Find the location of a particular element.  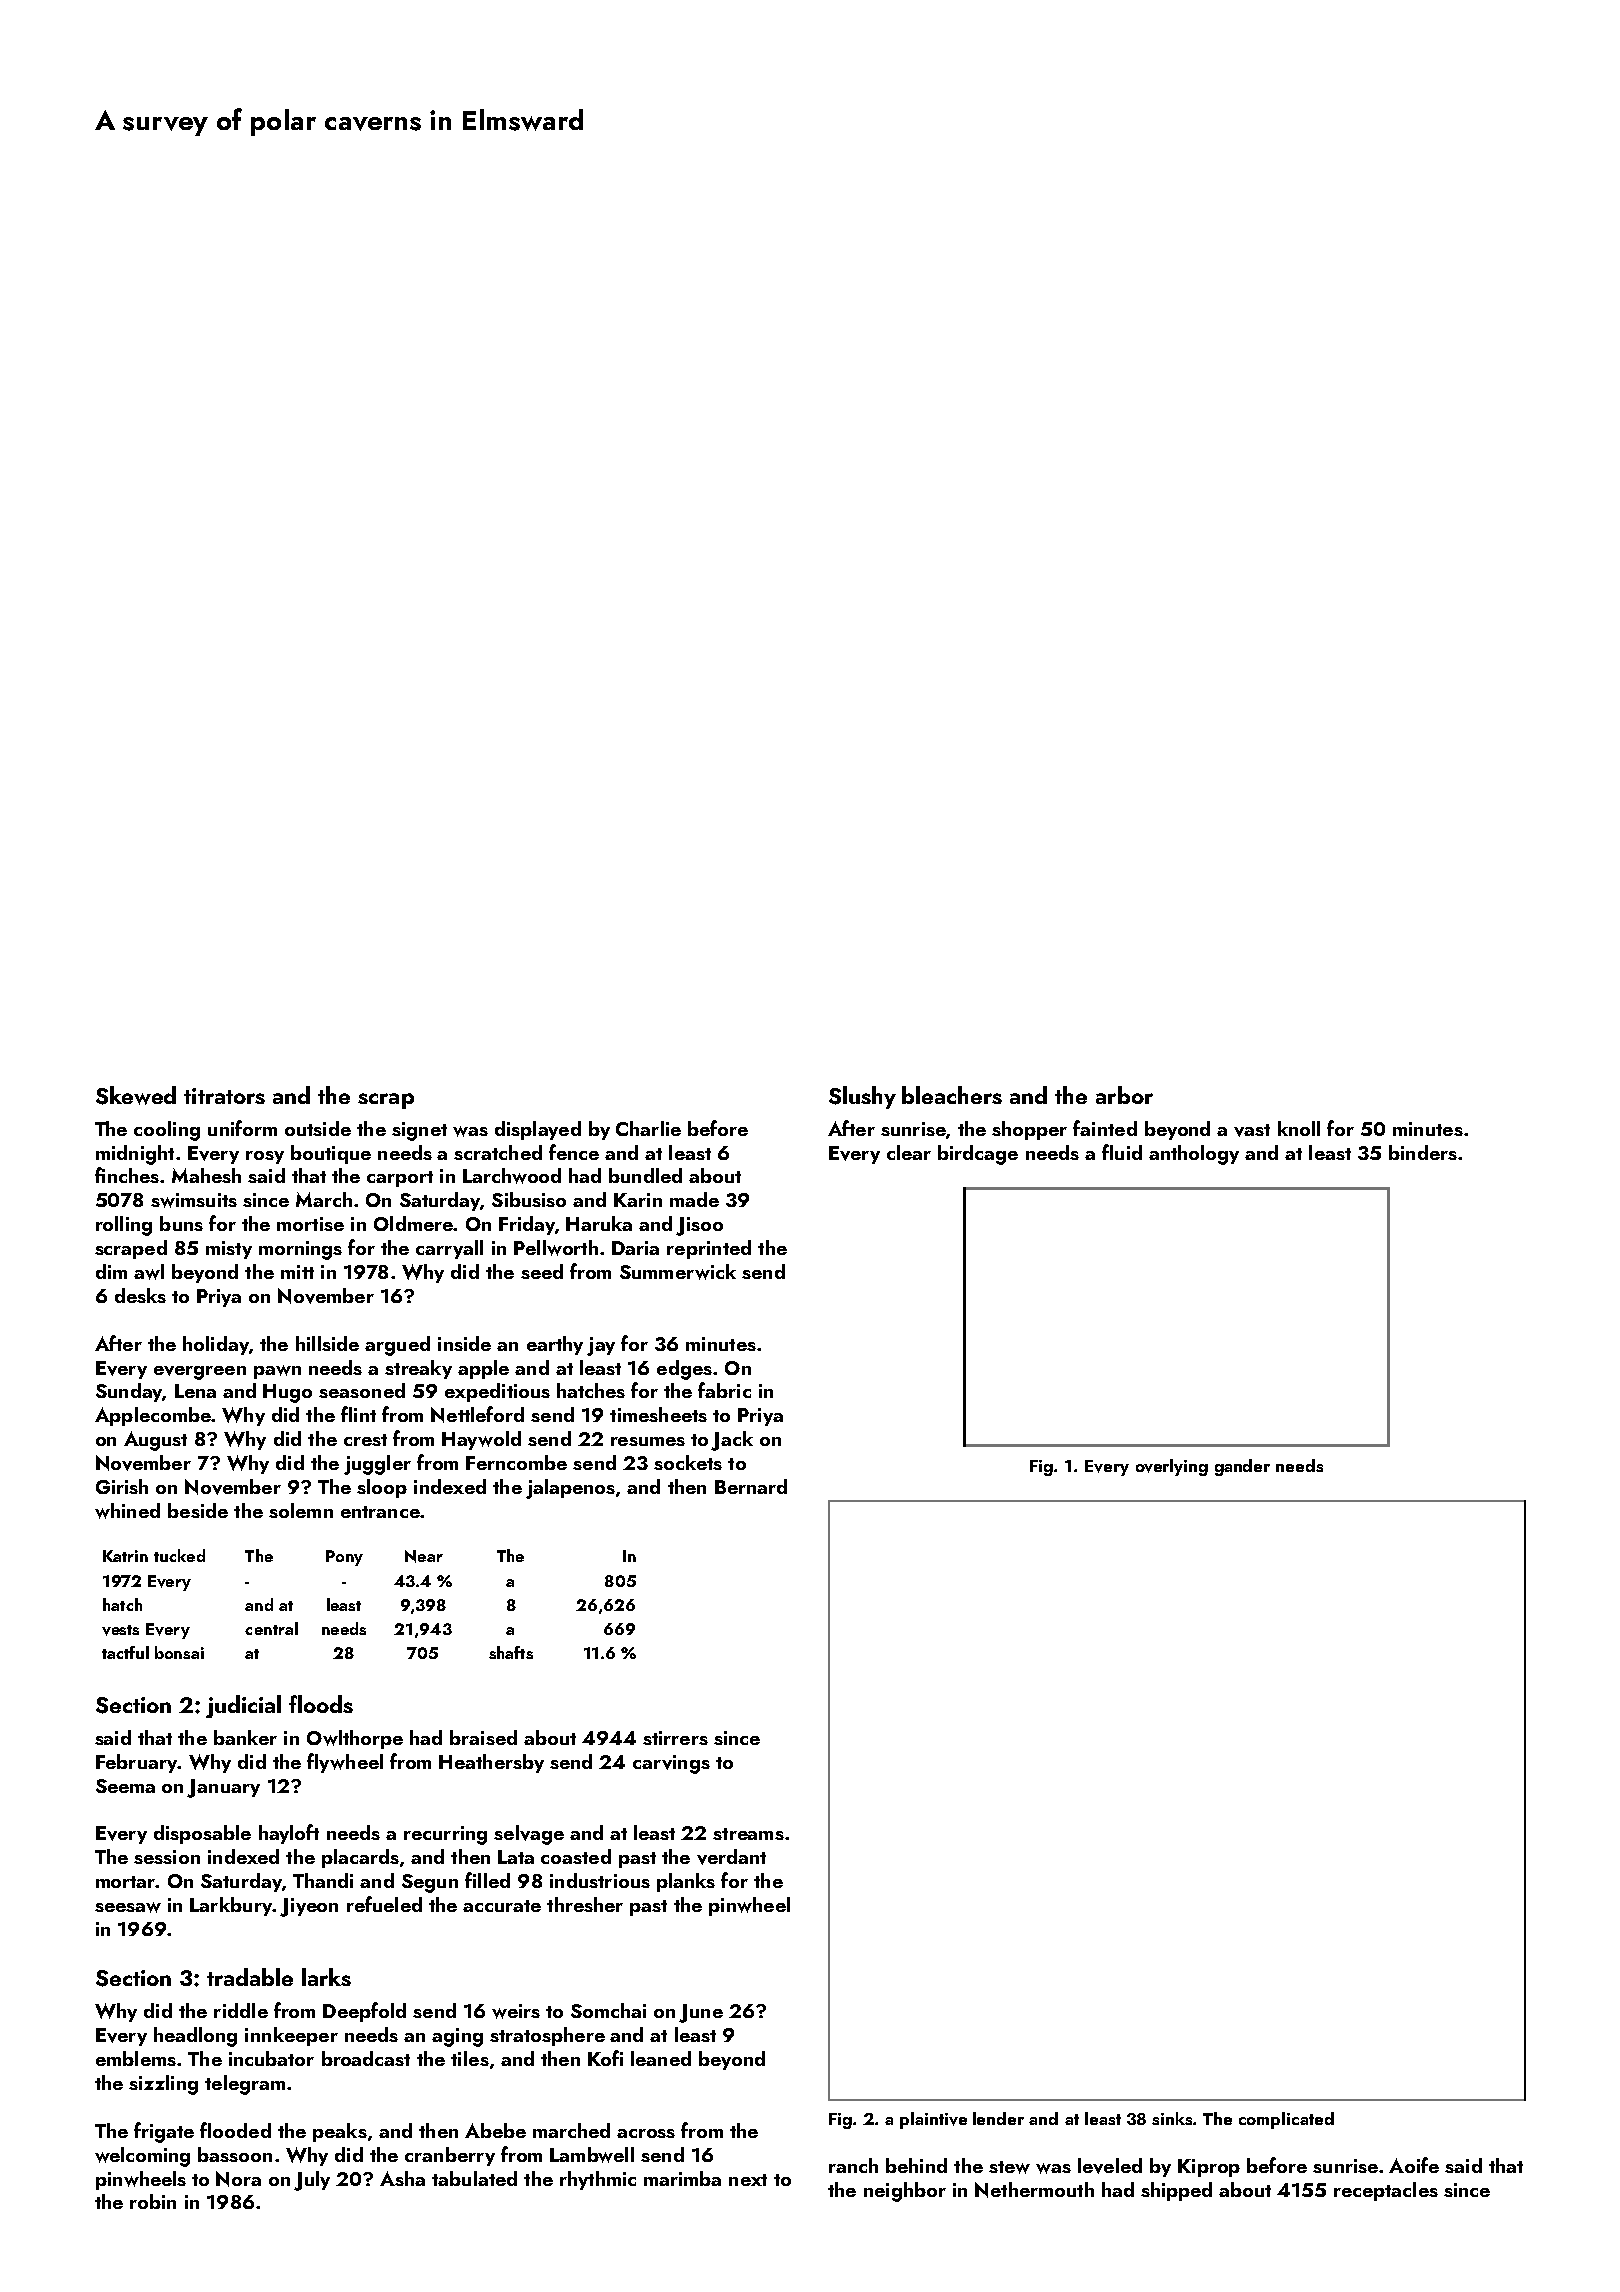

fabric is located at coordinates (724, 1390).
